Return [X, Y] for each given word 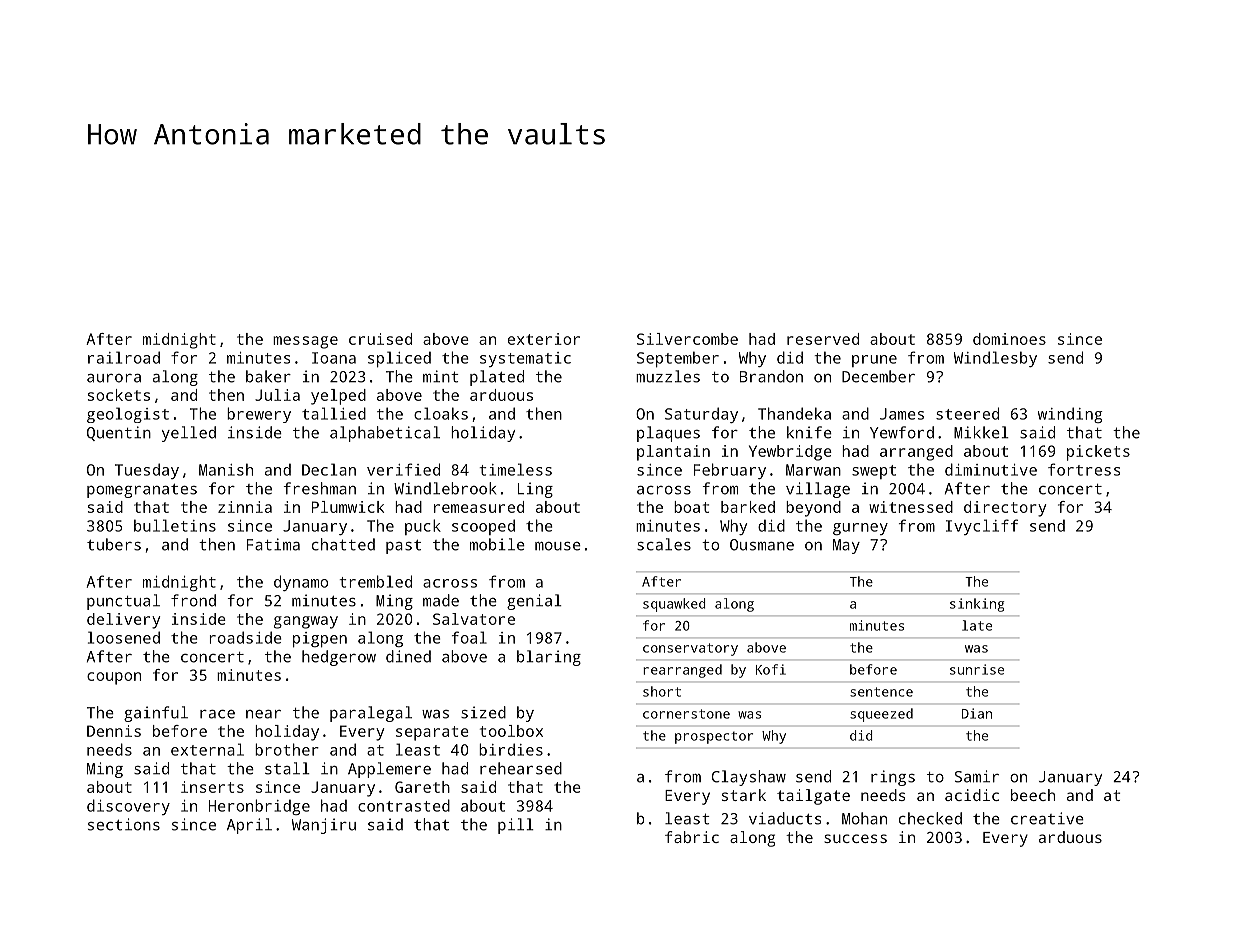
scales [664, 544]
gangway [306, 622]
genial [534, 602]
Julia [277, 395]
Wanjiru [324, 826]
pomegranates [142, 491]
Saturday [701, 415]
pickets [1098, 453]
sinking [977, 605]
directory [1005, 509]
